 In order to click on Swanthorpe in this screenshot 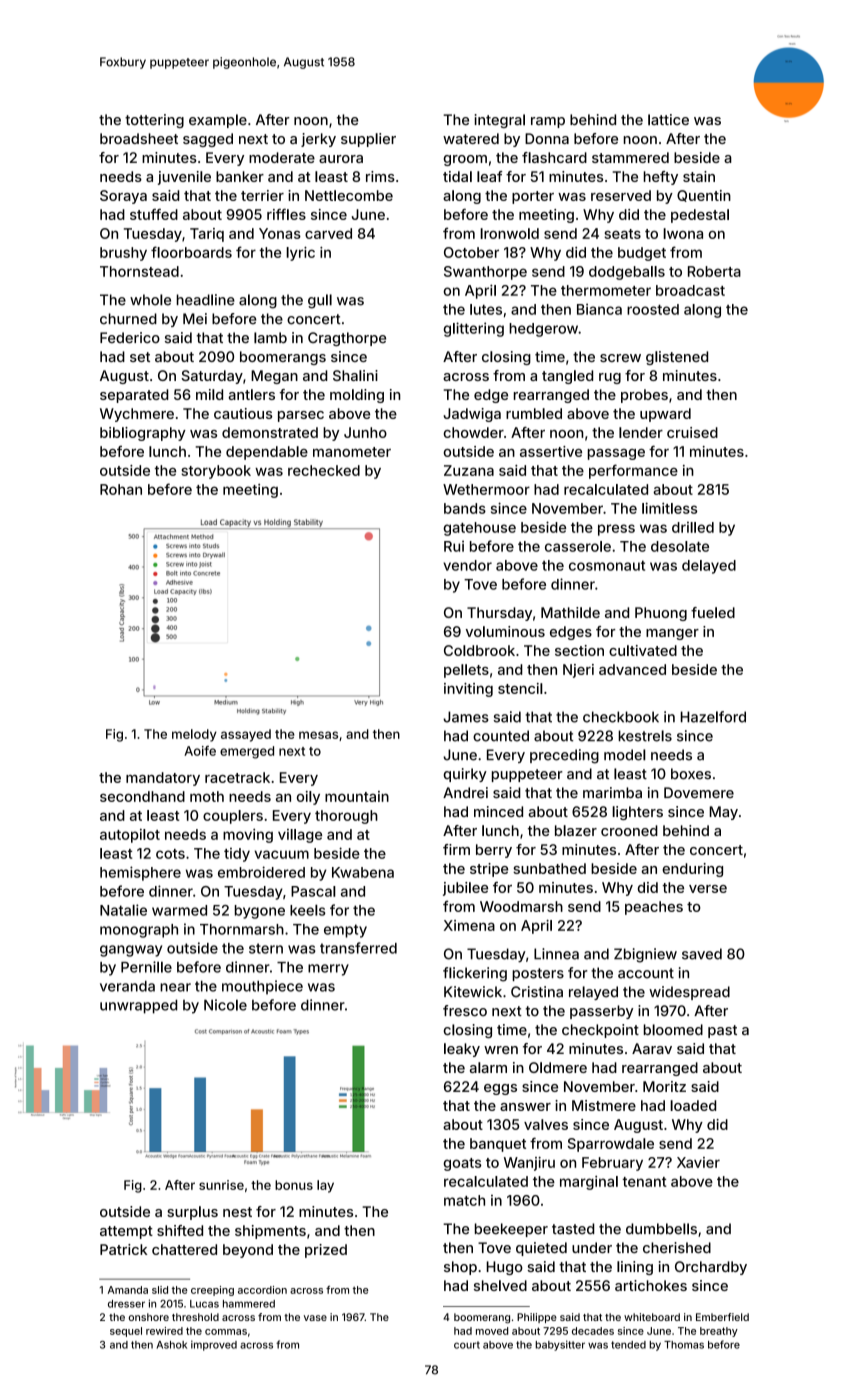, I will do `click(485, 273)`.
